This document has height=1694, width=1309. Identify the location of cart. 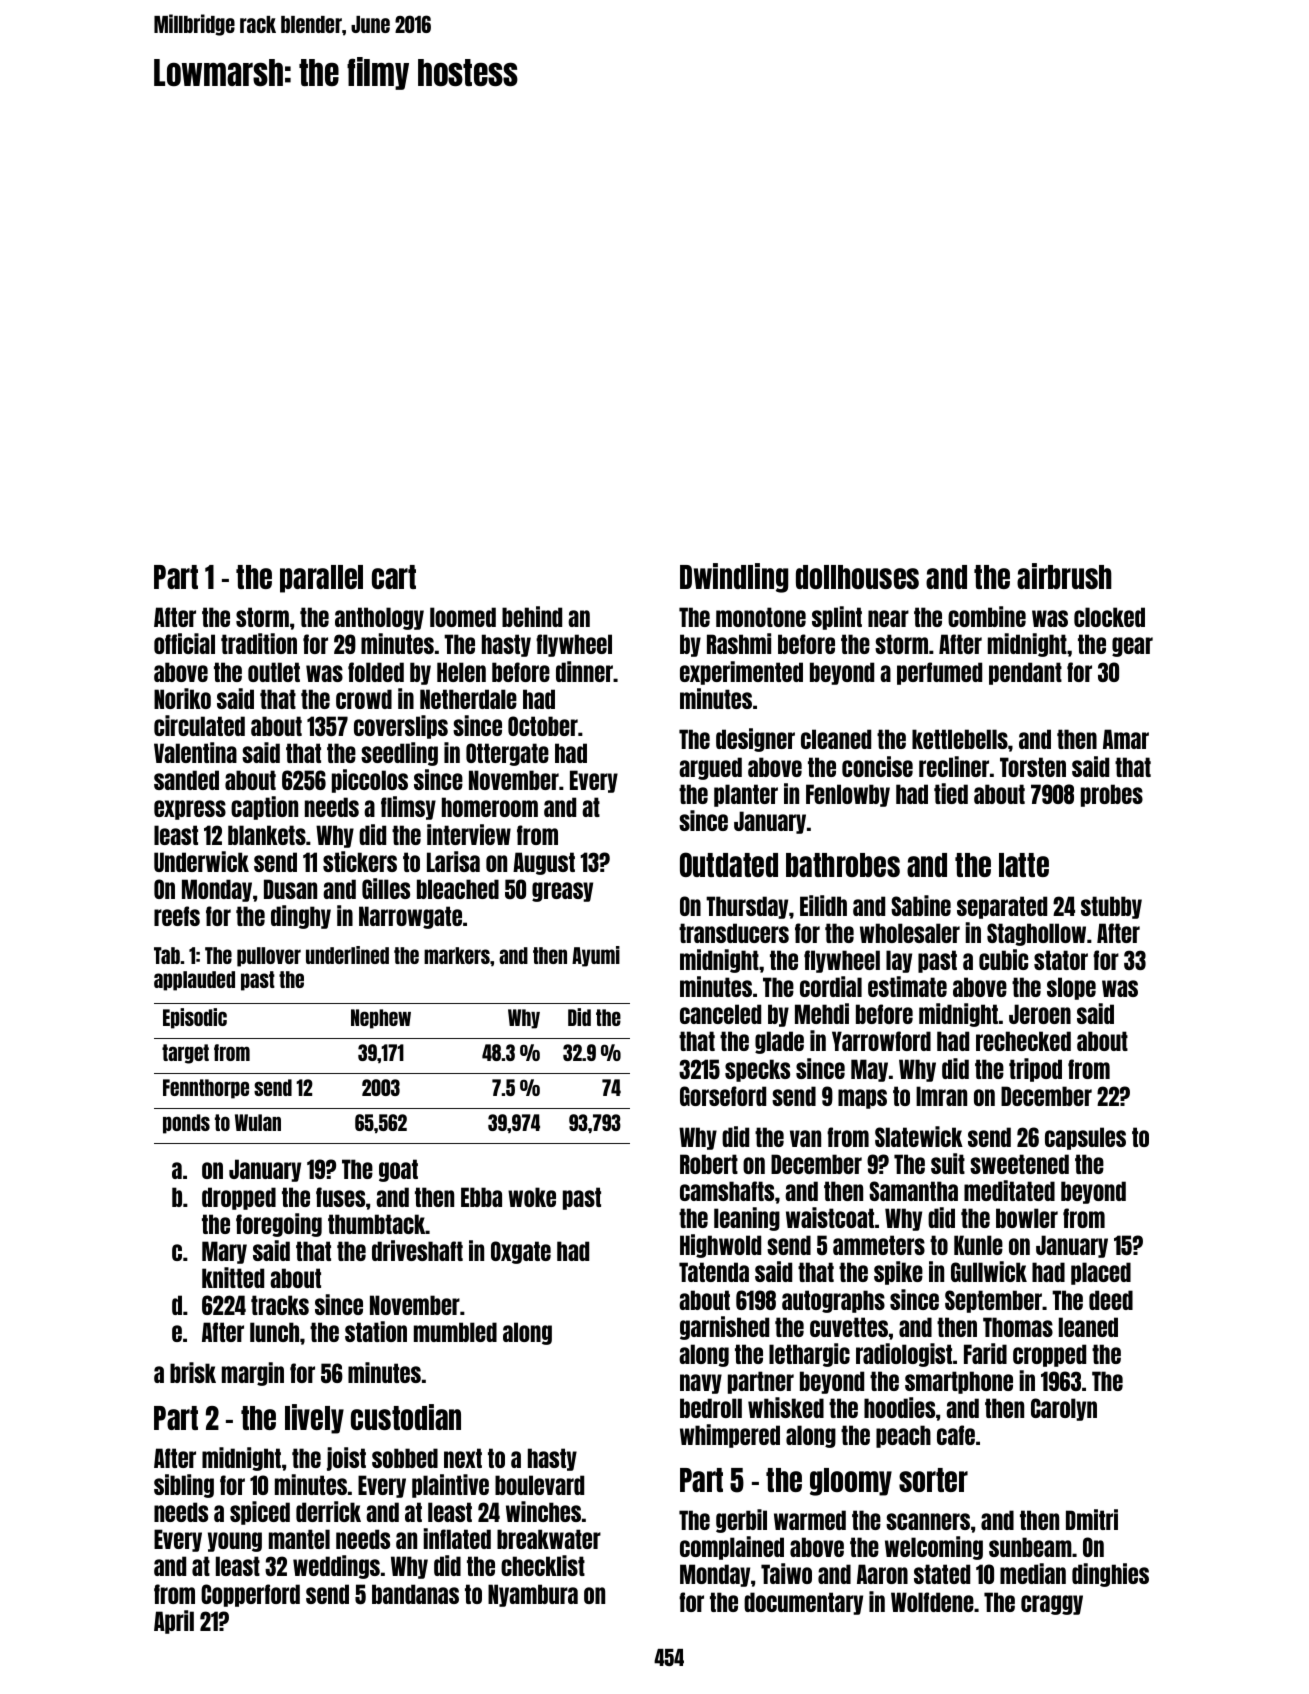
(394, 577).
